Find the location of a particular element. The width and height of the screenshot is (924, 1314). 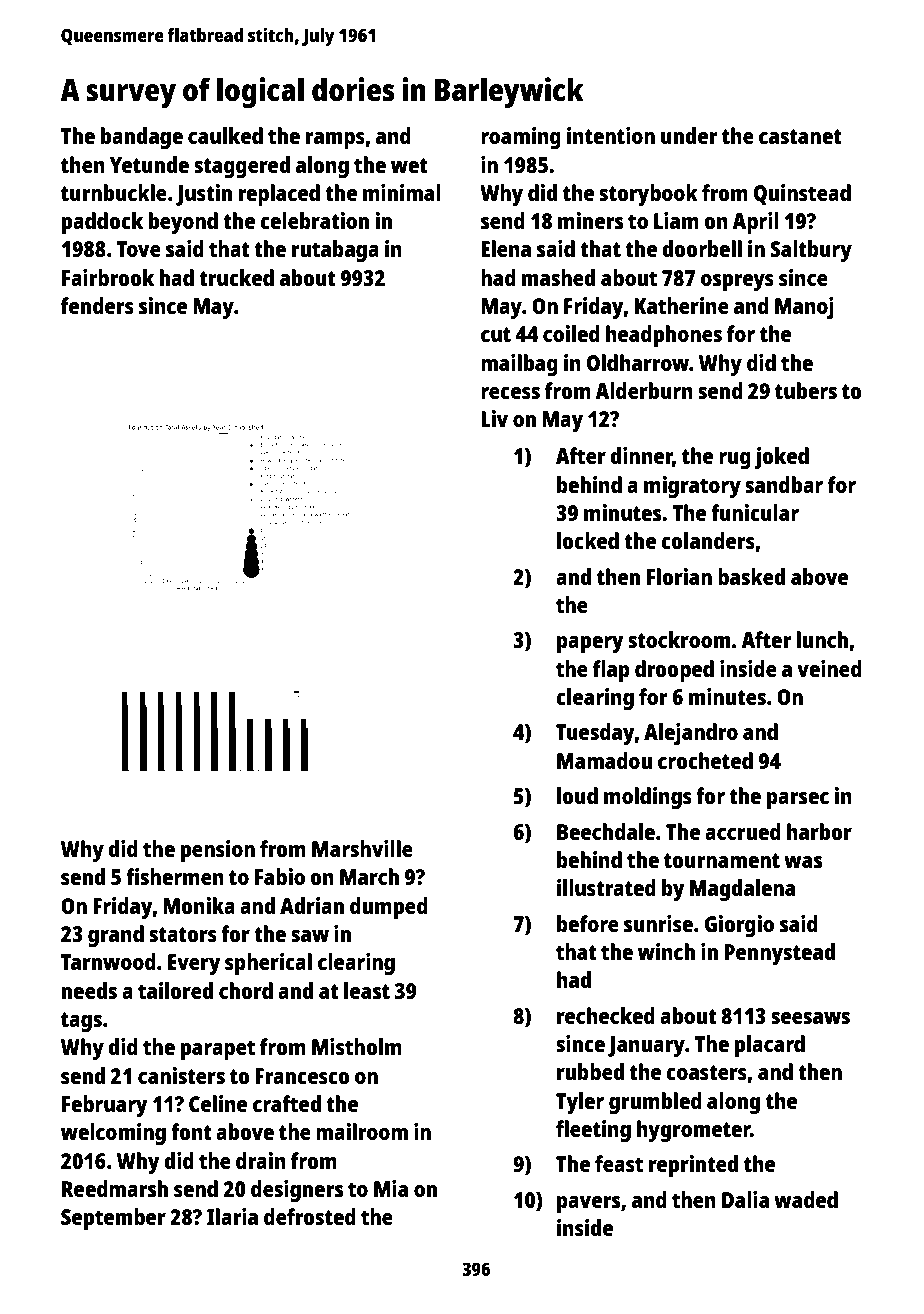

Marshville is located at coordinates (362, 848).
